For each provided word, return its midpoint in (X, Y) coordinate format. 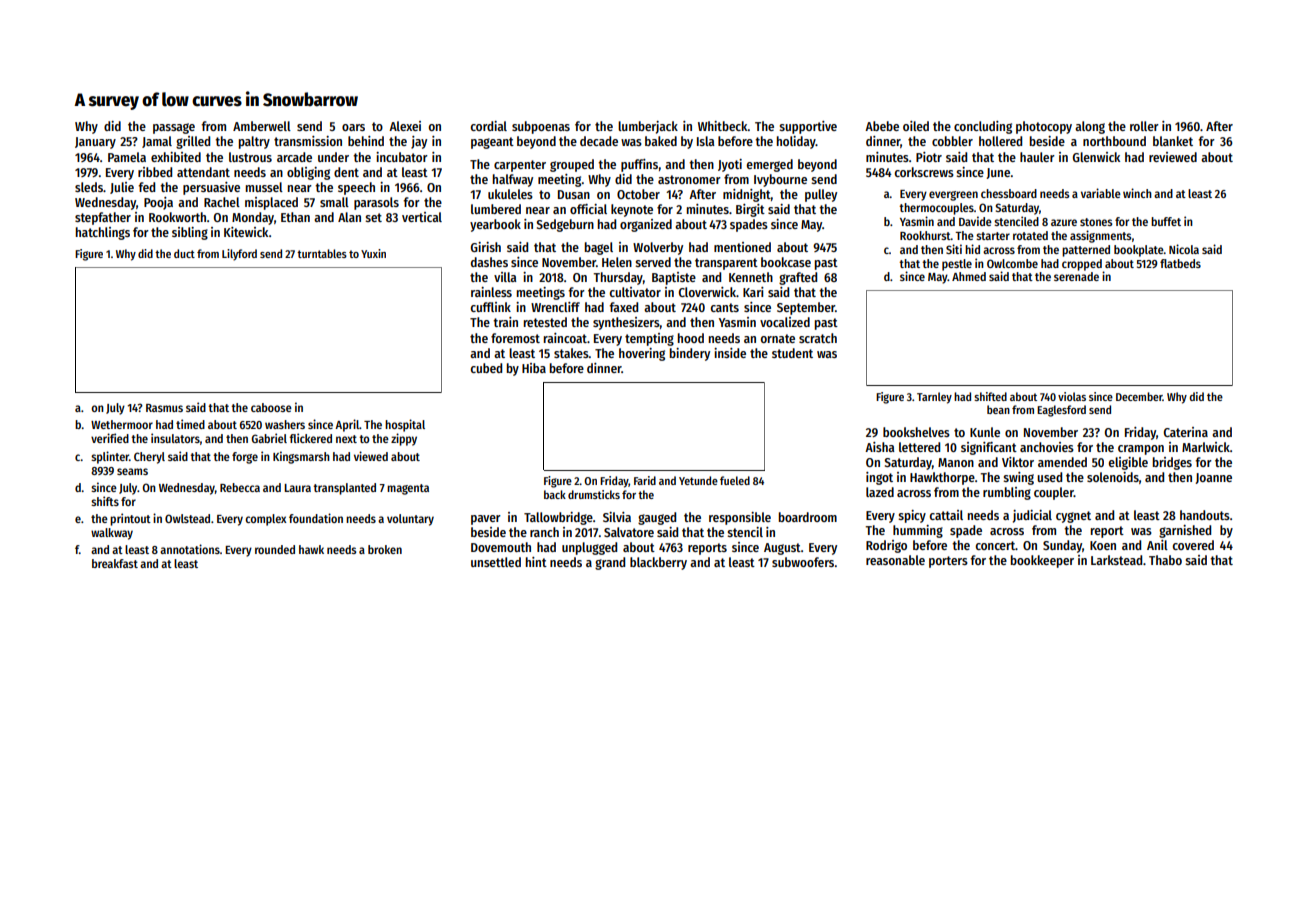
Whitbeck (723, 126)
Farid (645, 480)
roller (1144, 126)
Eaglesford (1061, 411)
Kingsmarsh (301, 457)
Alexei (405, 126)
